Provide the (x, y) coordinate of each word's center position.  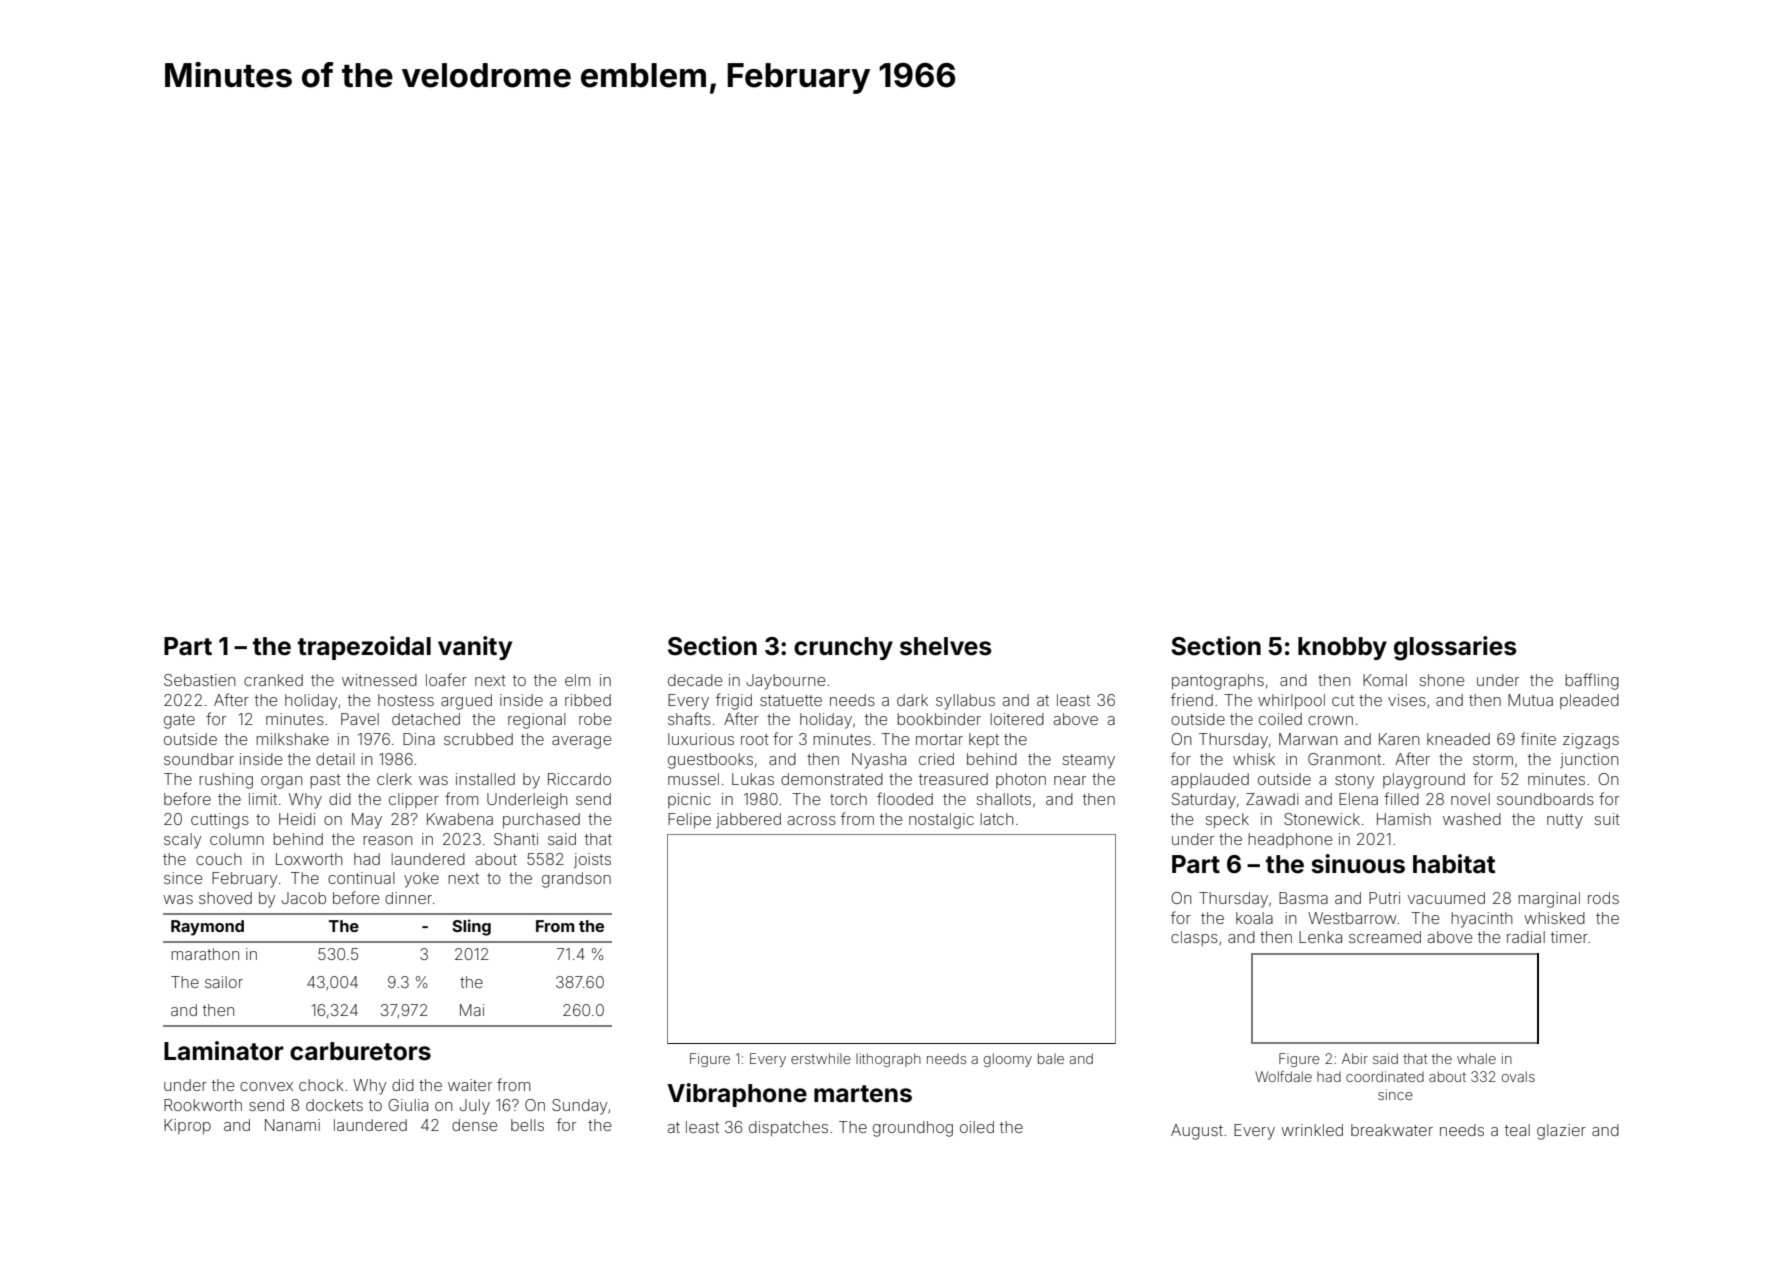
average (581, 742)
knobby (1342, 648)
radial (1526, 937)
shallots (1004, 799)
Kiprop (187, 1126)
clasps (1194, 938)
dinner (408, 898)
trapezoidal (364, 648)
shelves (946, 646)
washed (1472, 819)
